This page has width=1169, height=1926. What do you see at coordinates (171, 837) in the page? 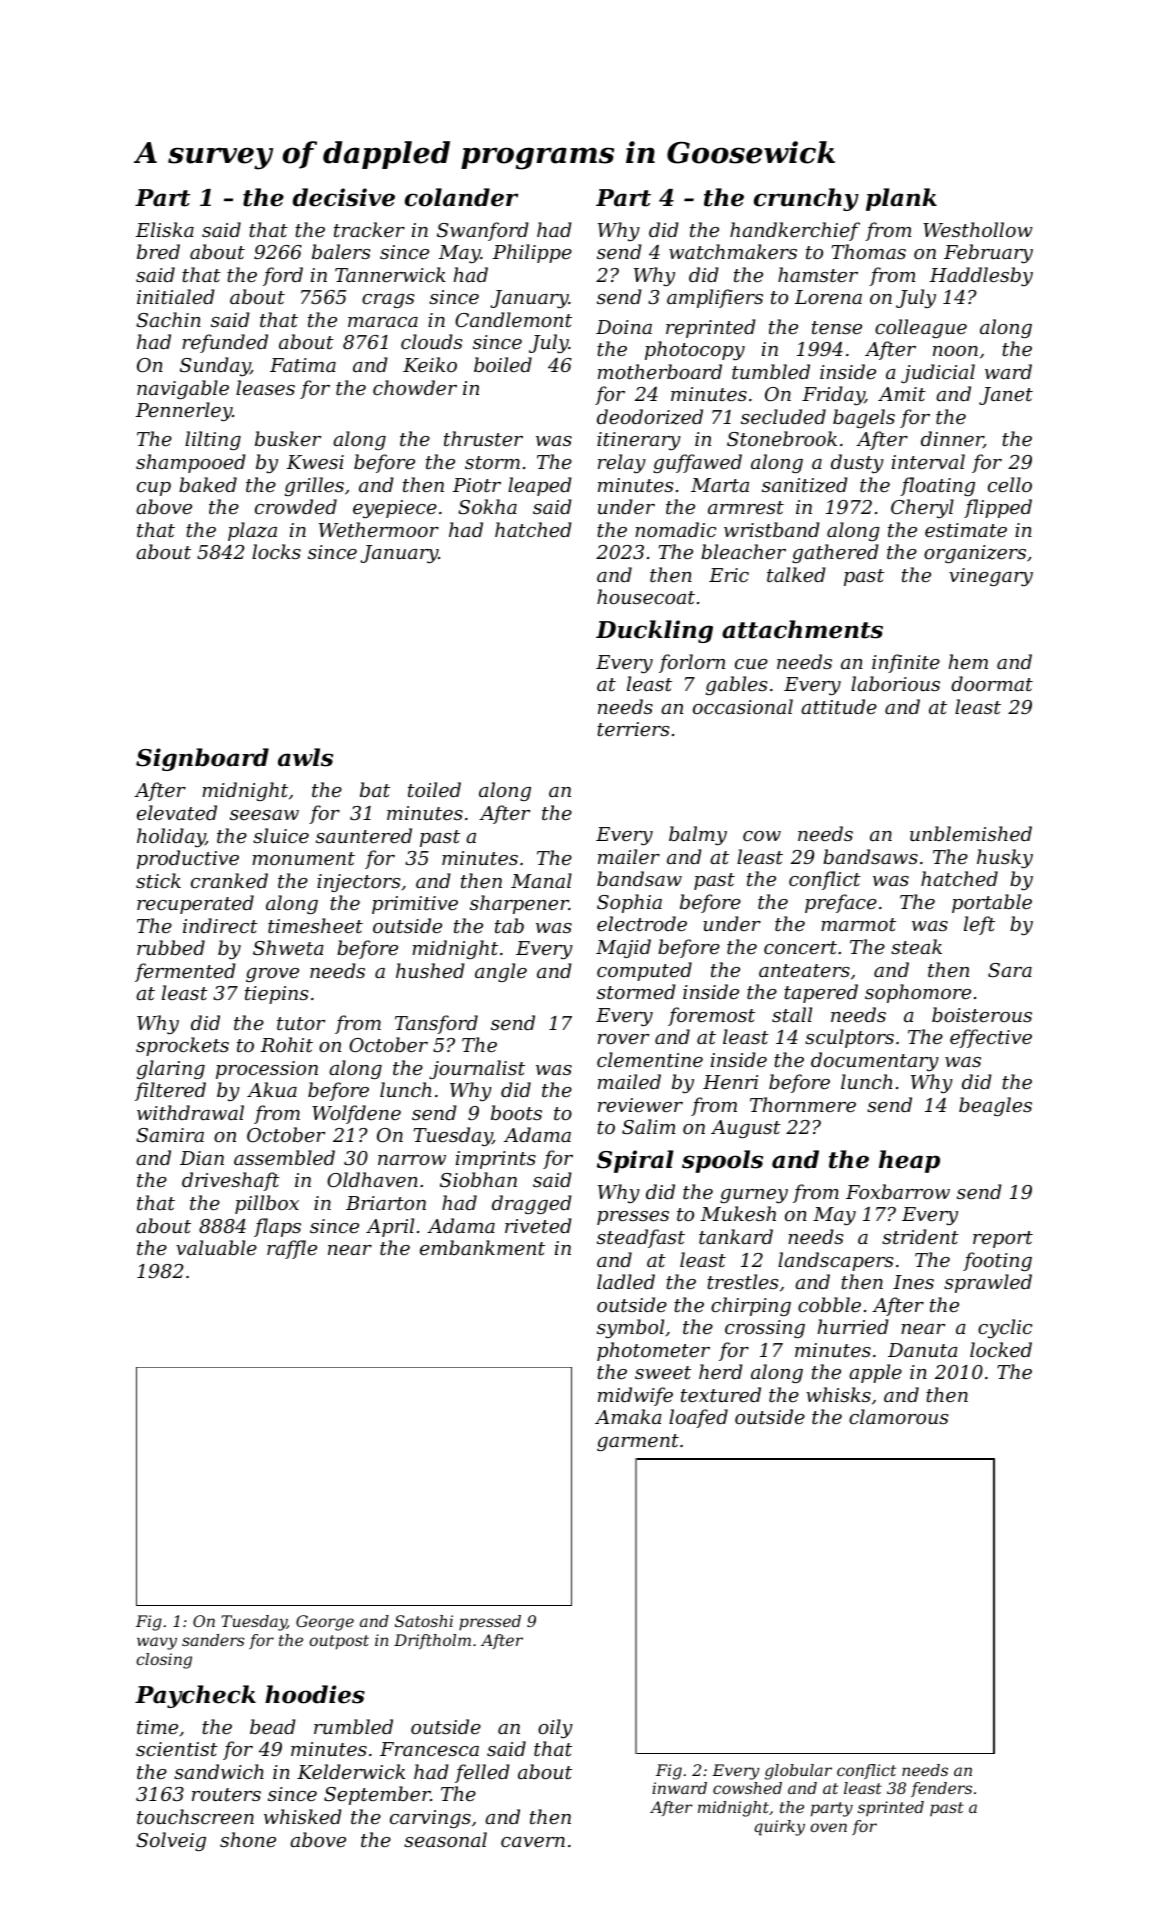
I see `holiday` at bounding box center [171, 837].
